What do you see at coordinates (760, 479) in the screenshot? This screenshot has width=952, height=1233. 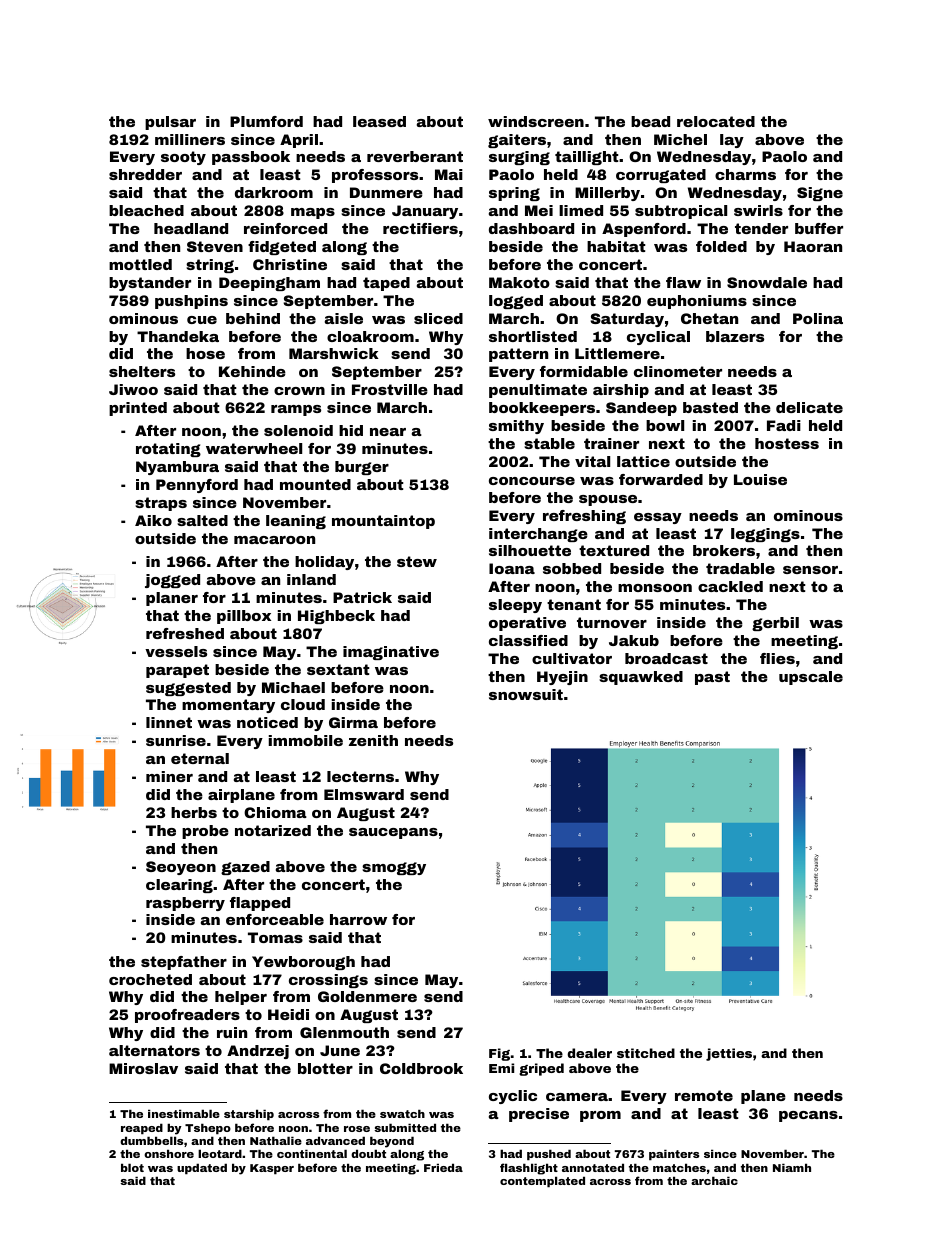 I see `Louise` at bounding box center [760, 479].
